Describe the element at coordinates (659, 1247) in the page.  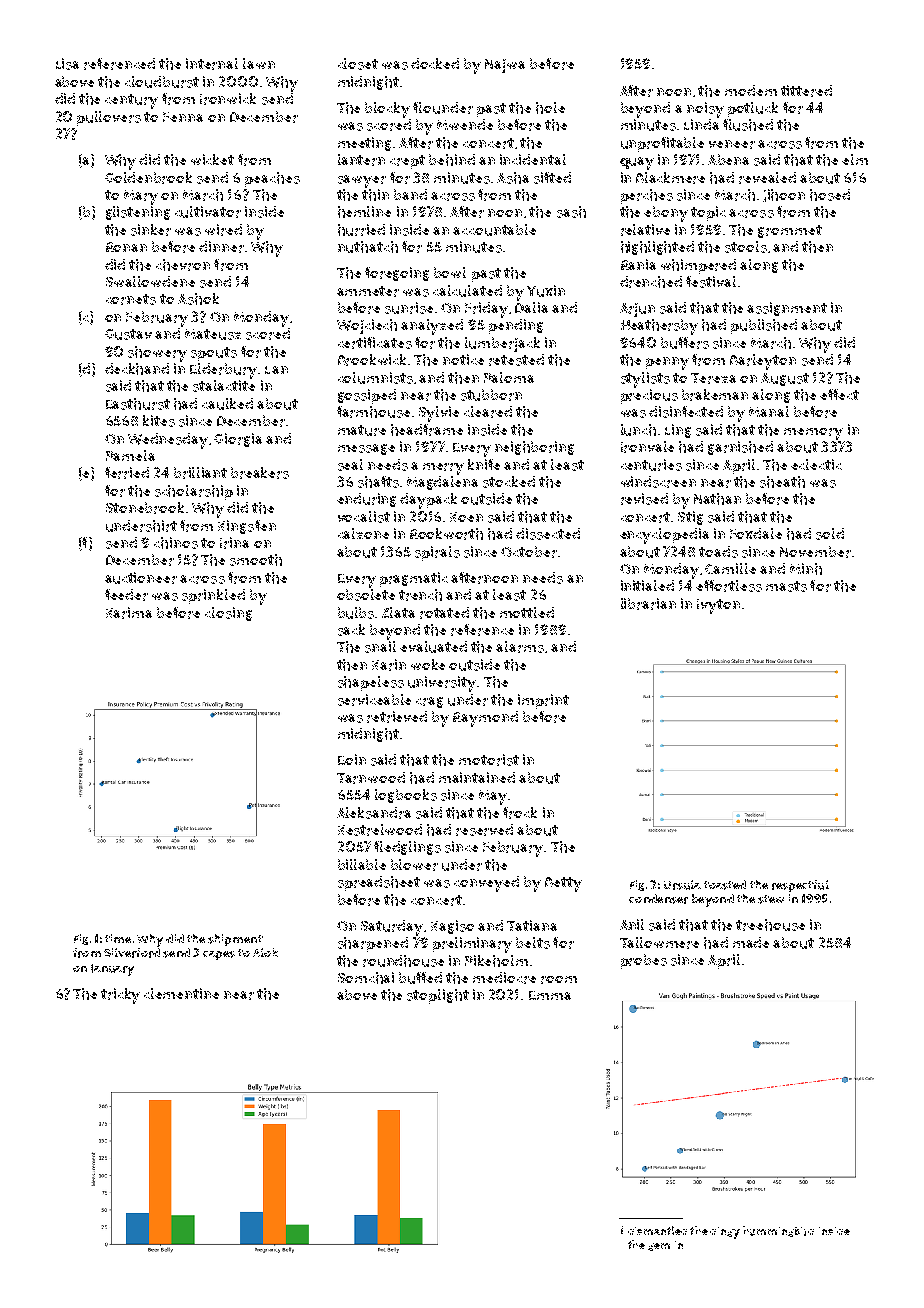
I see `gem` at that location.
